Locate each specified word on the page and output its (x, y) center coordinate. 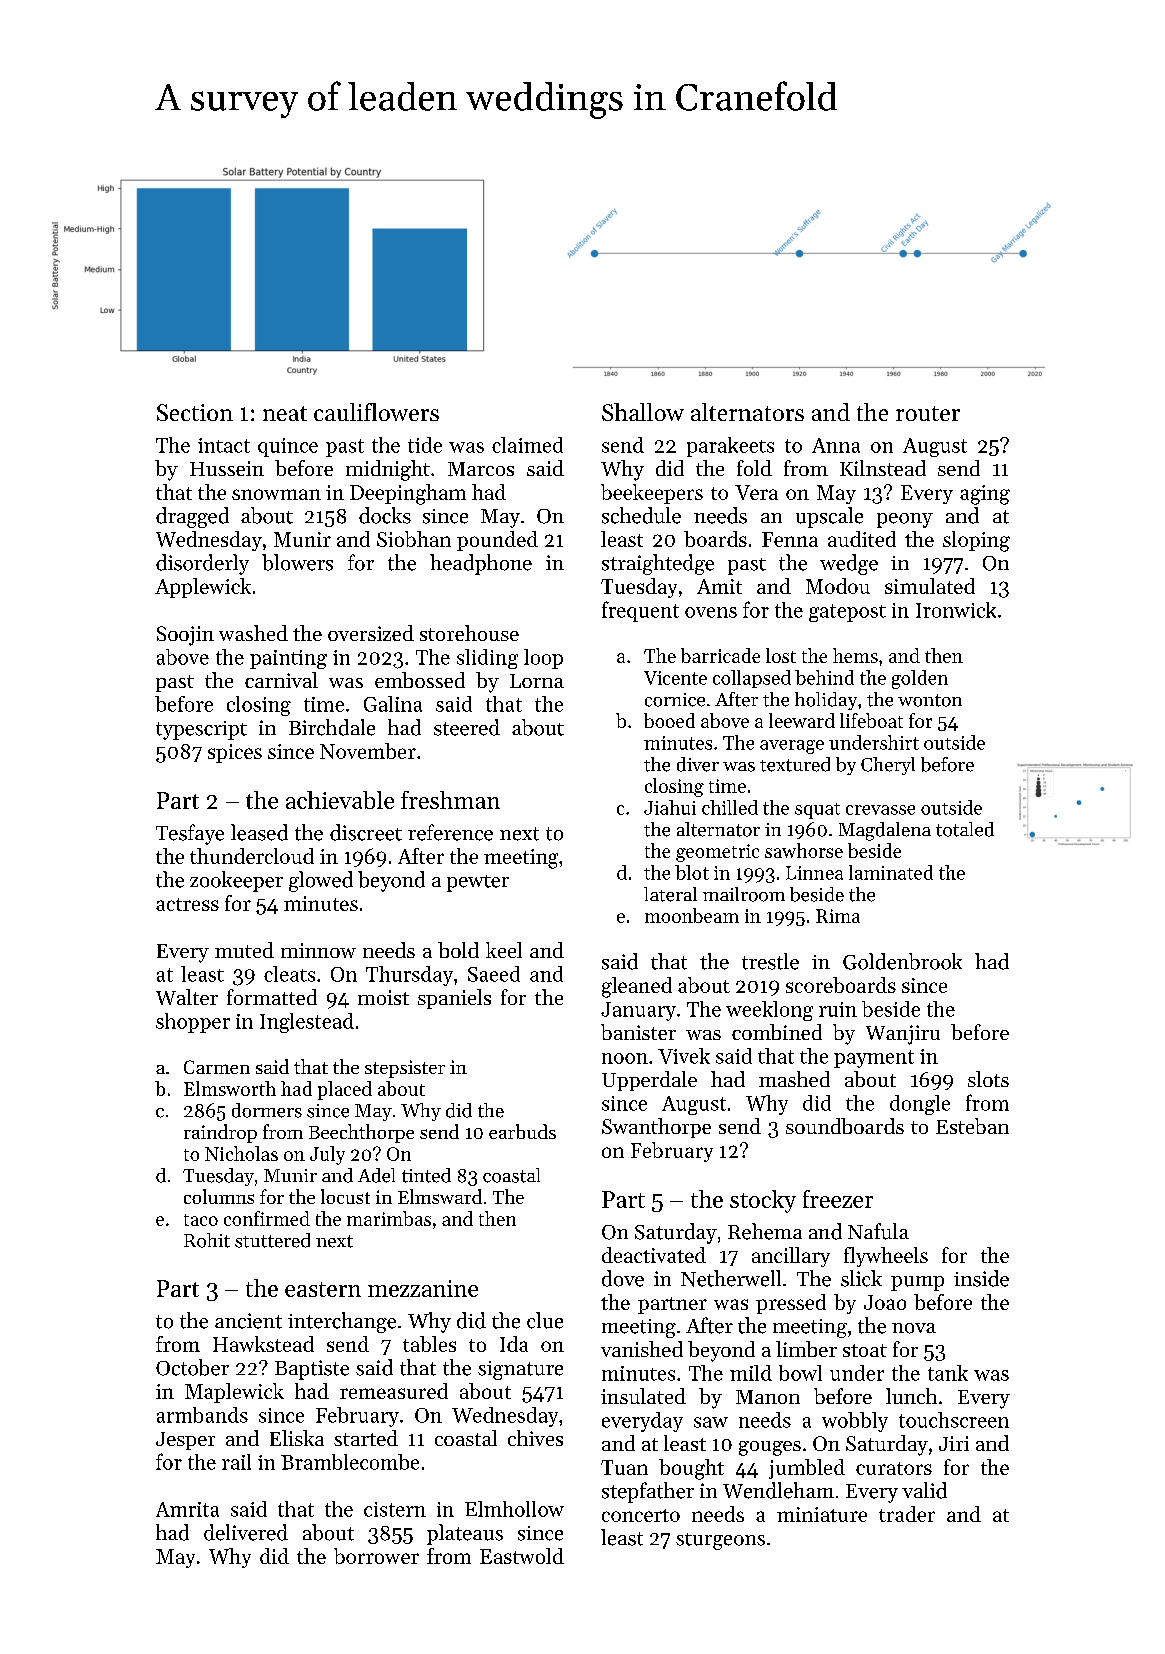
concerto (641, 1515)
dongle (920, 1105)
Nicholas (241, 1153)
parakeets (730, 447)
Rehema (765, 1231)
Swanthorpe (656, 1128)
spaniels (454, 999)
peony (905, 520)
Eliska (297, 1438)
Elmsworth (230, 1088)
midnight (388, 470)
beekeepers (652, 494)
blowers (297, 562)
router (928, 413)
